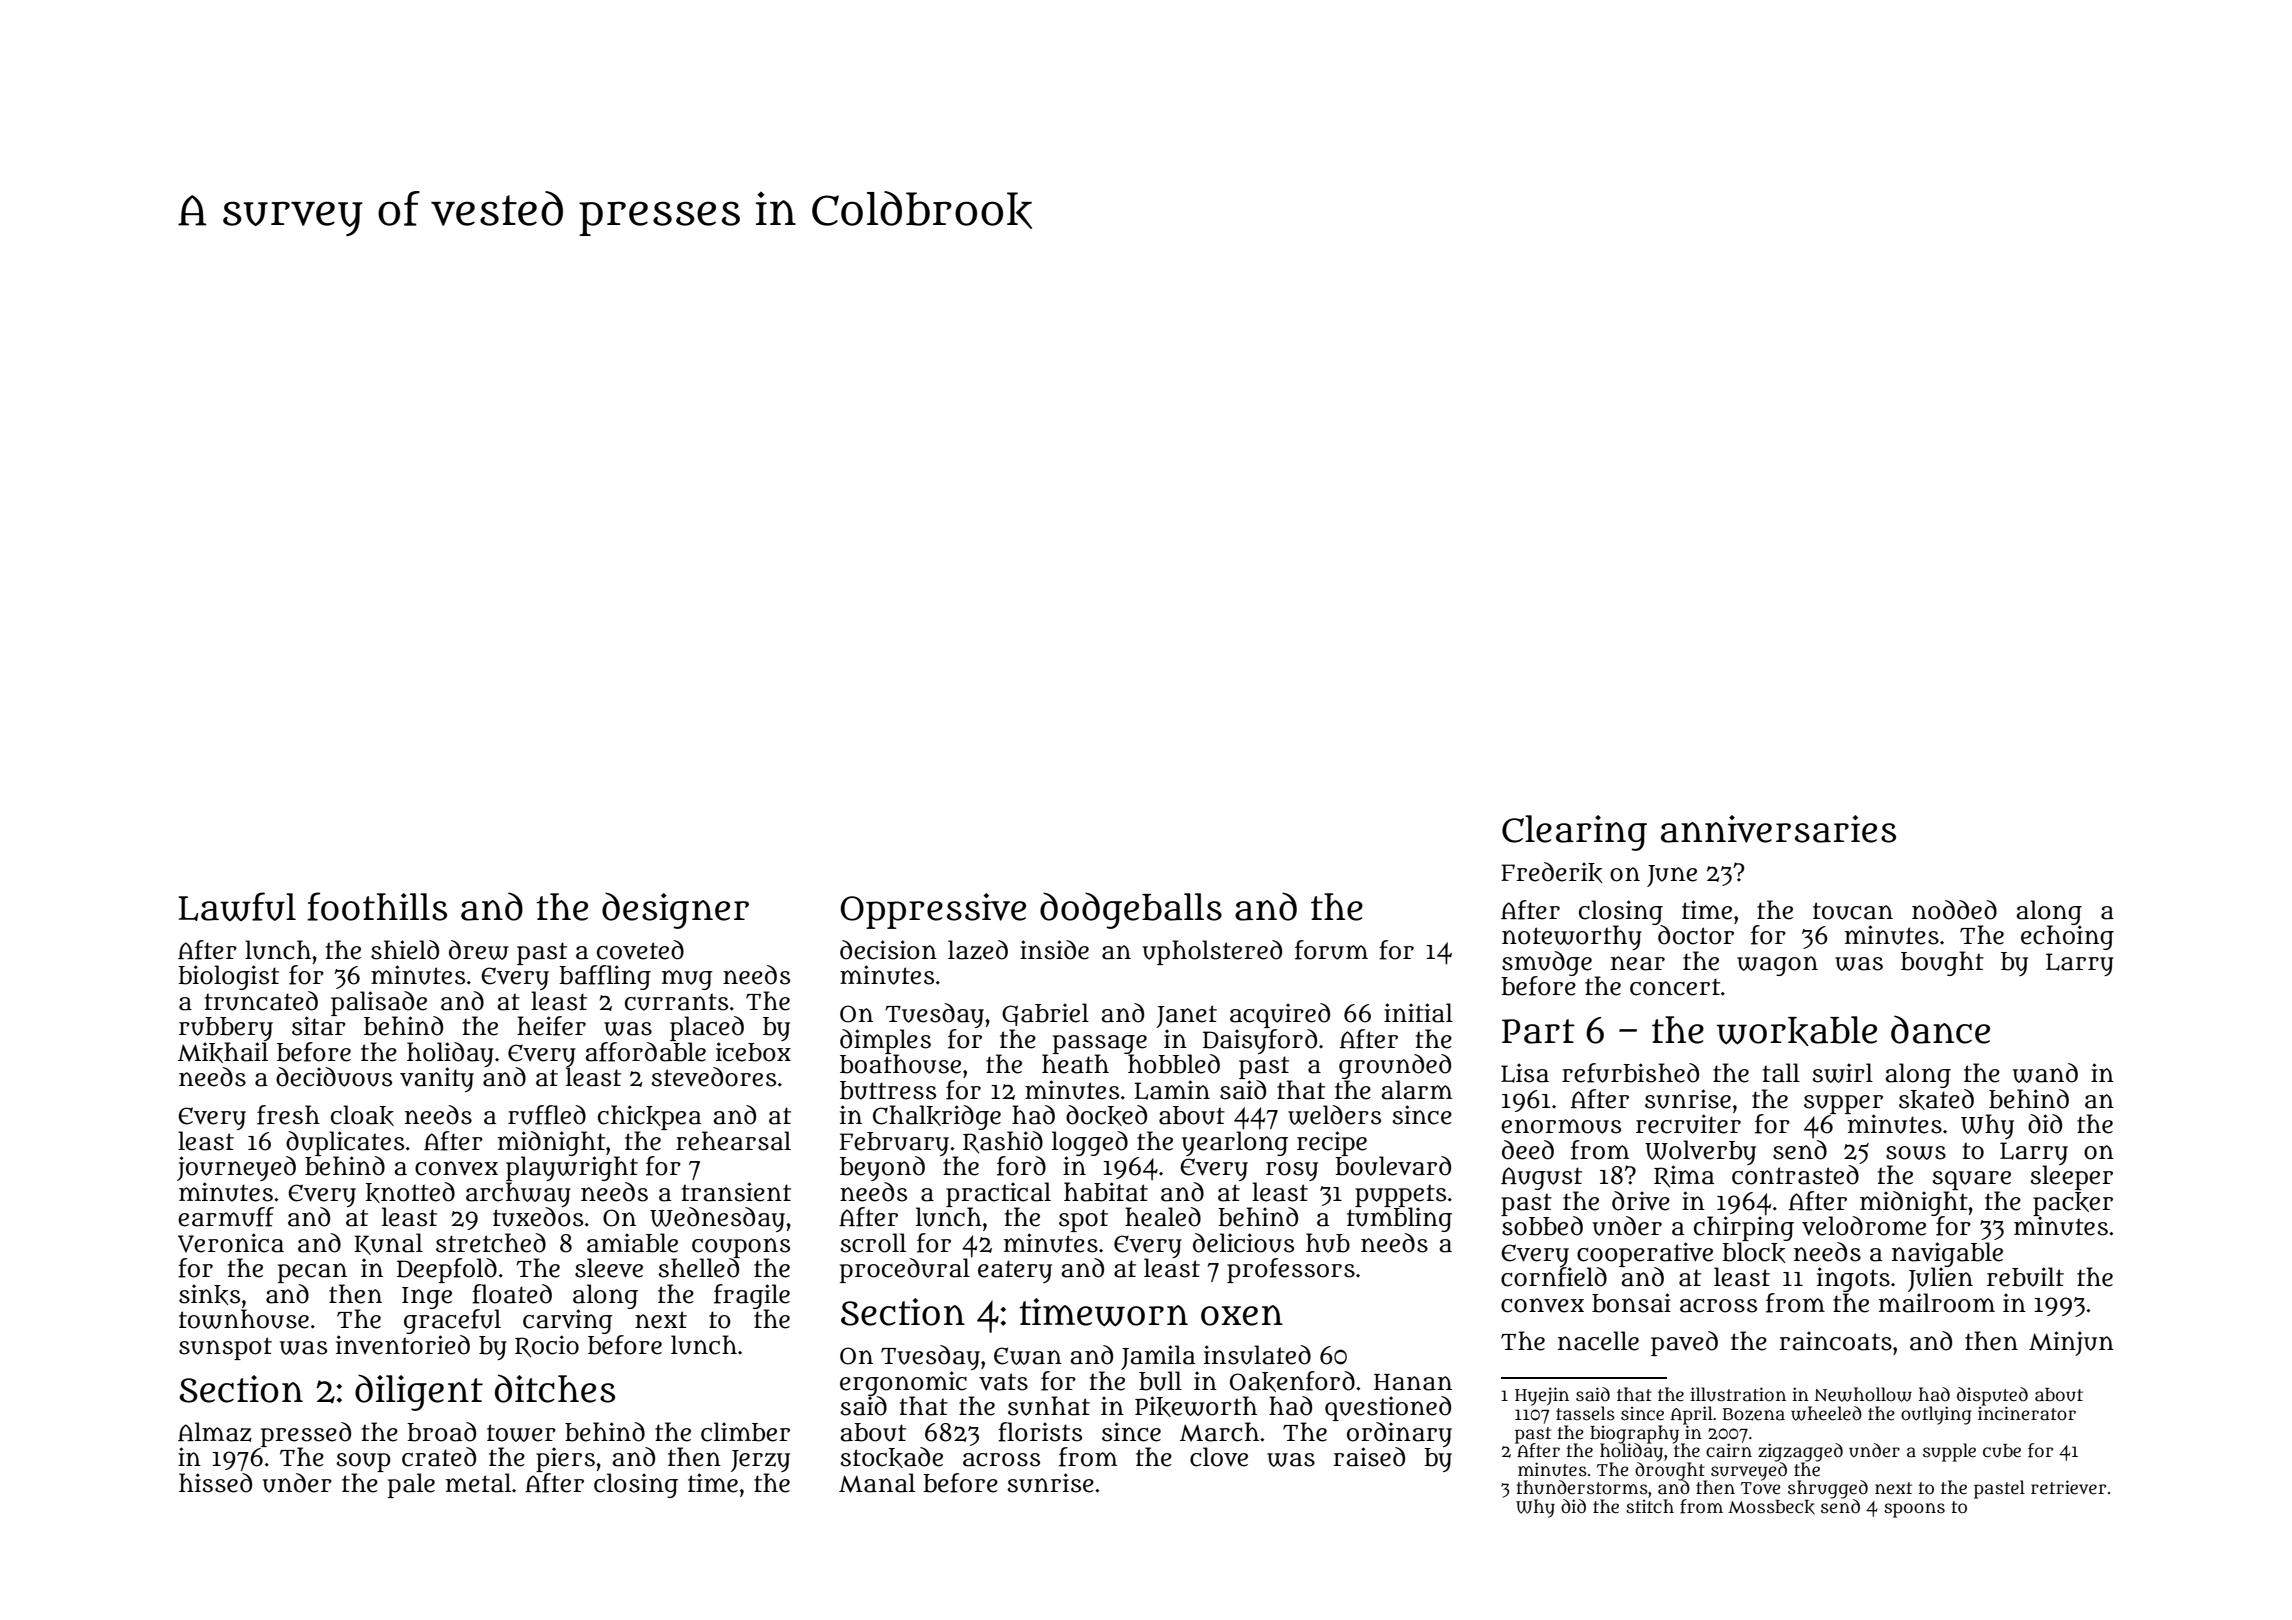  I want to click on stitch, so click(1650, 1506).
